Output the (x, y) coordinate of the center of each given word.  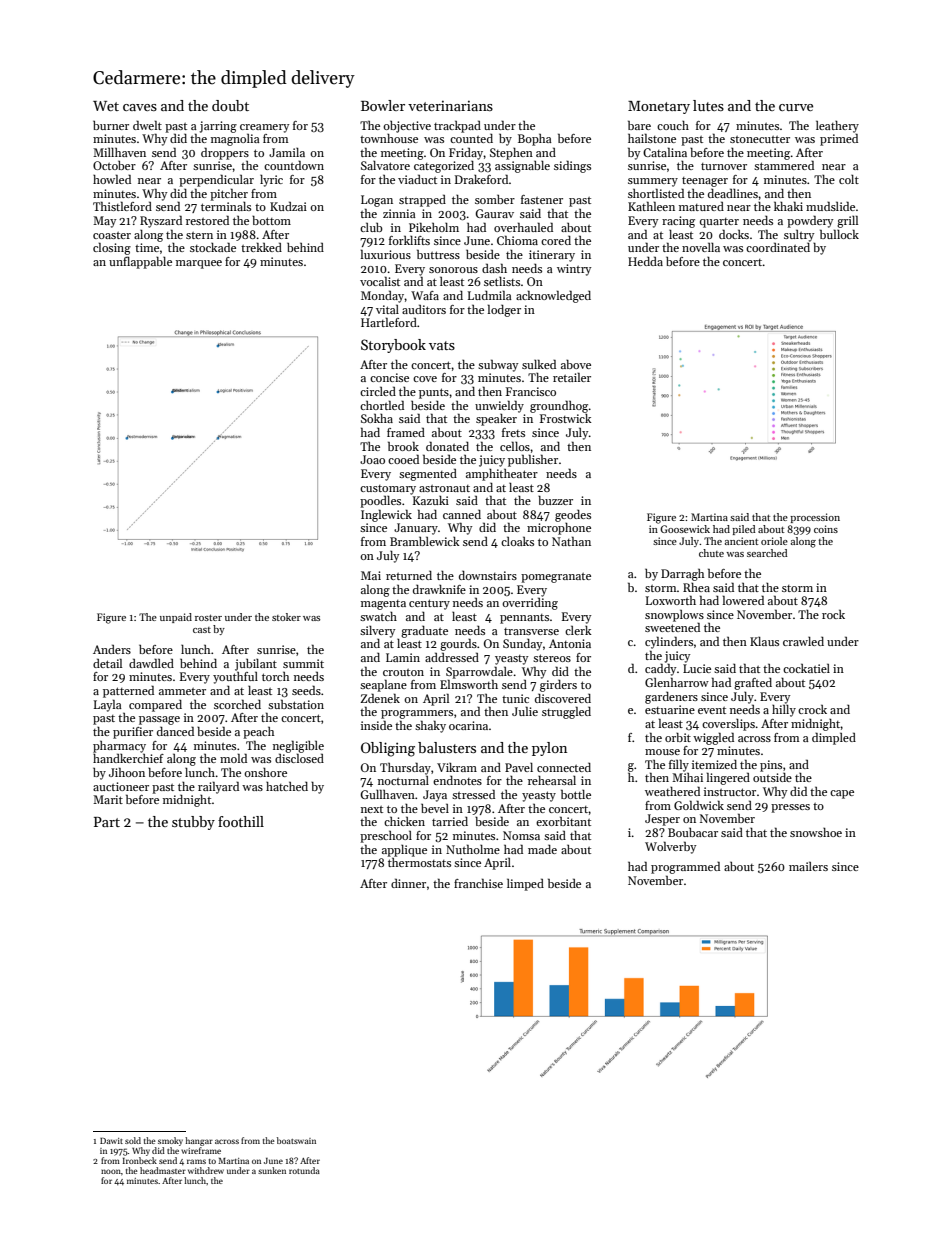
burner (111, 125)
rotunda (304, 1170)
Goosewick (685, 529)
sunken (272, 1170)
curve (796, 107)
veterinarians (450, 105)
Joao (372, 459)
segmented (428, 474)
